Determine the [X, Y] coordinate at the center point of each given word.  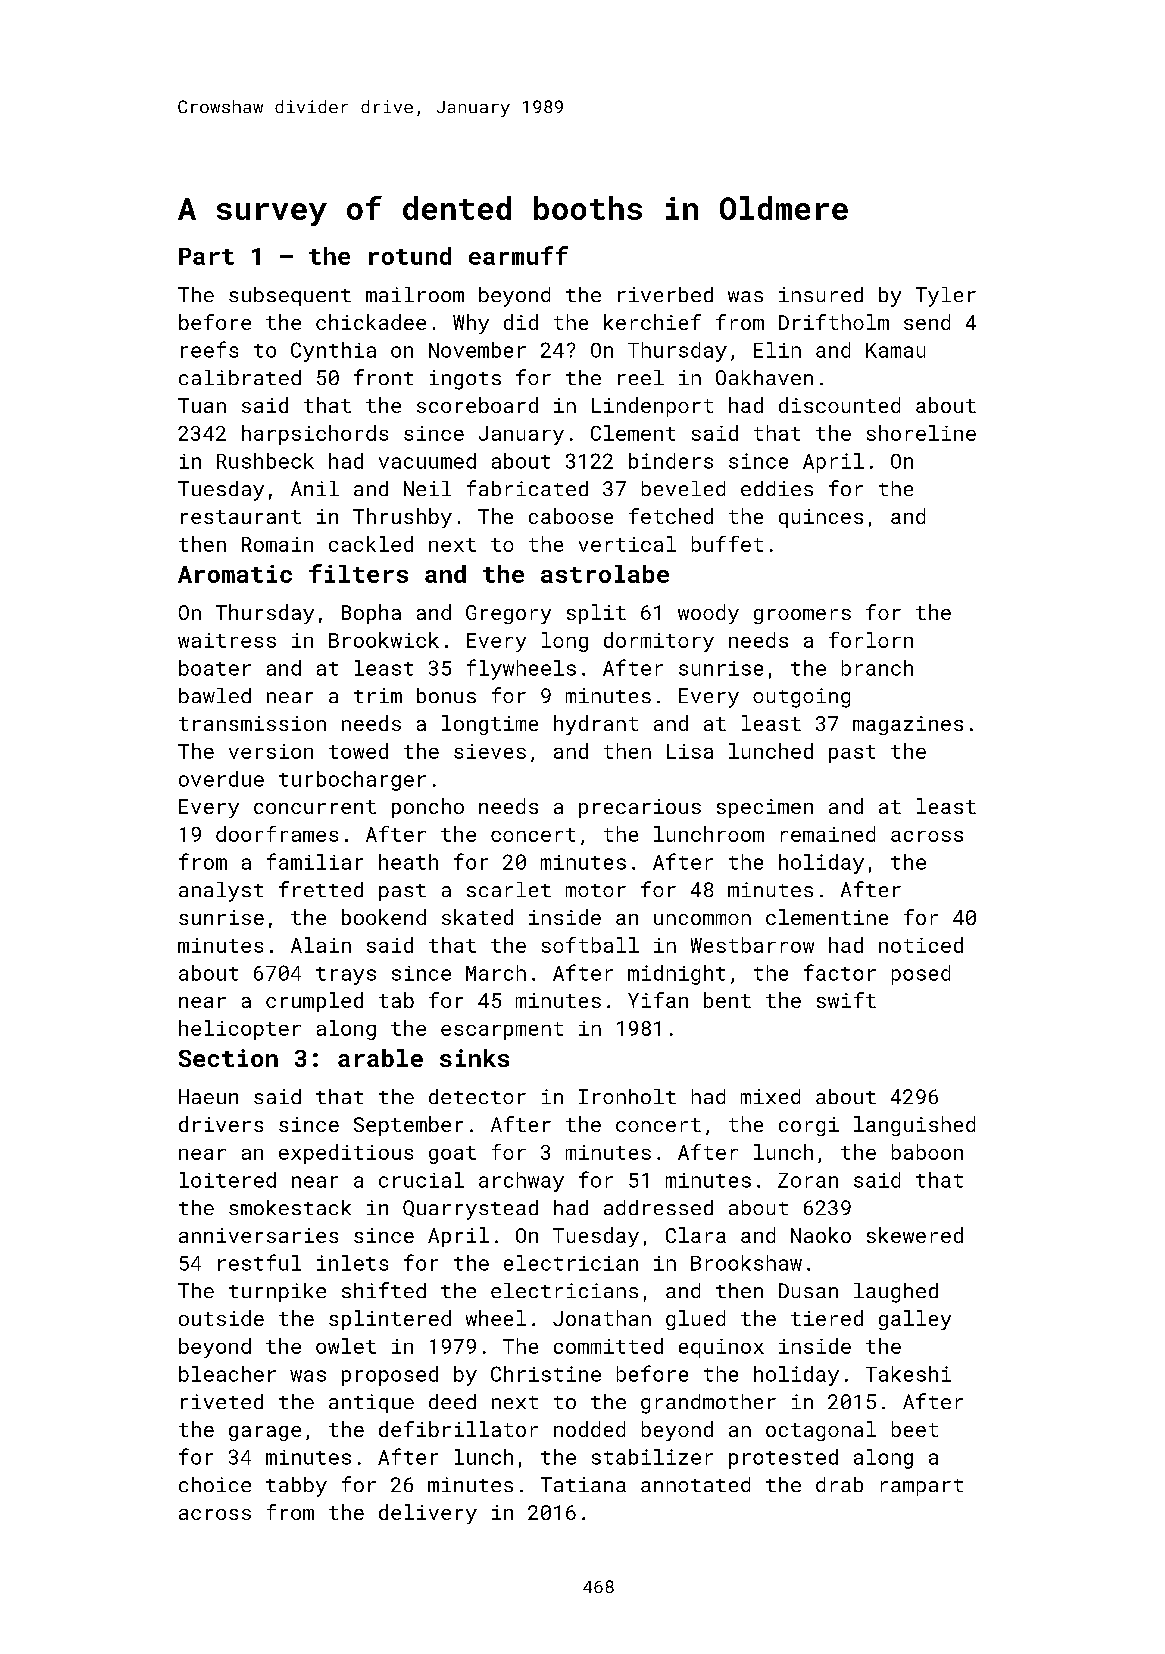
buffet [727, 544]
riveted [222, 1401]
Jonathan [602, 1318]
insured [821, 294]
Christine [546, 1374]
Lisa [690, 751]
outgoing [801, 698]
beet [915, 1429]
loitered [228, 1180]
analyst [221, 892]
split [596, 614]
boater [215, 668]
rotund [410, 256]
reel [641, 377]
